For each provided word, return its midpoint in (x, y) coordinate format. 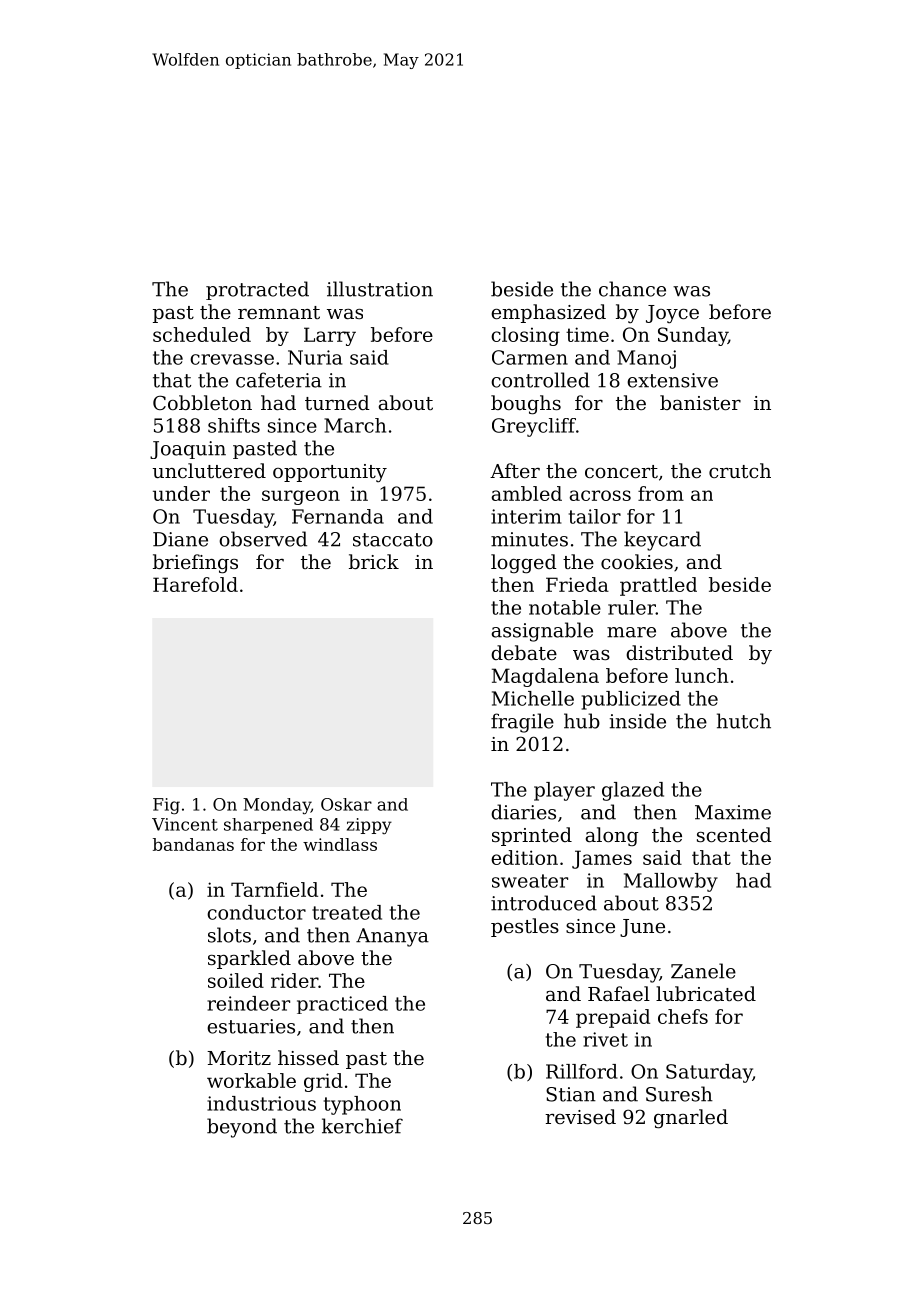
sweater (530, 881)
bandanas (193, 844)
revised (580, 1116)
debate (524, 652)
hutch (744, 721)
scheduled (202, 334)
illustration (380, 289)
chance (632, 289)
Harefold (195, 584)
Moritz (239, 1058)
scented (734, 834)
